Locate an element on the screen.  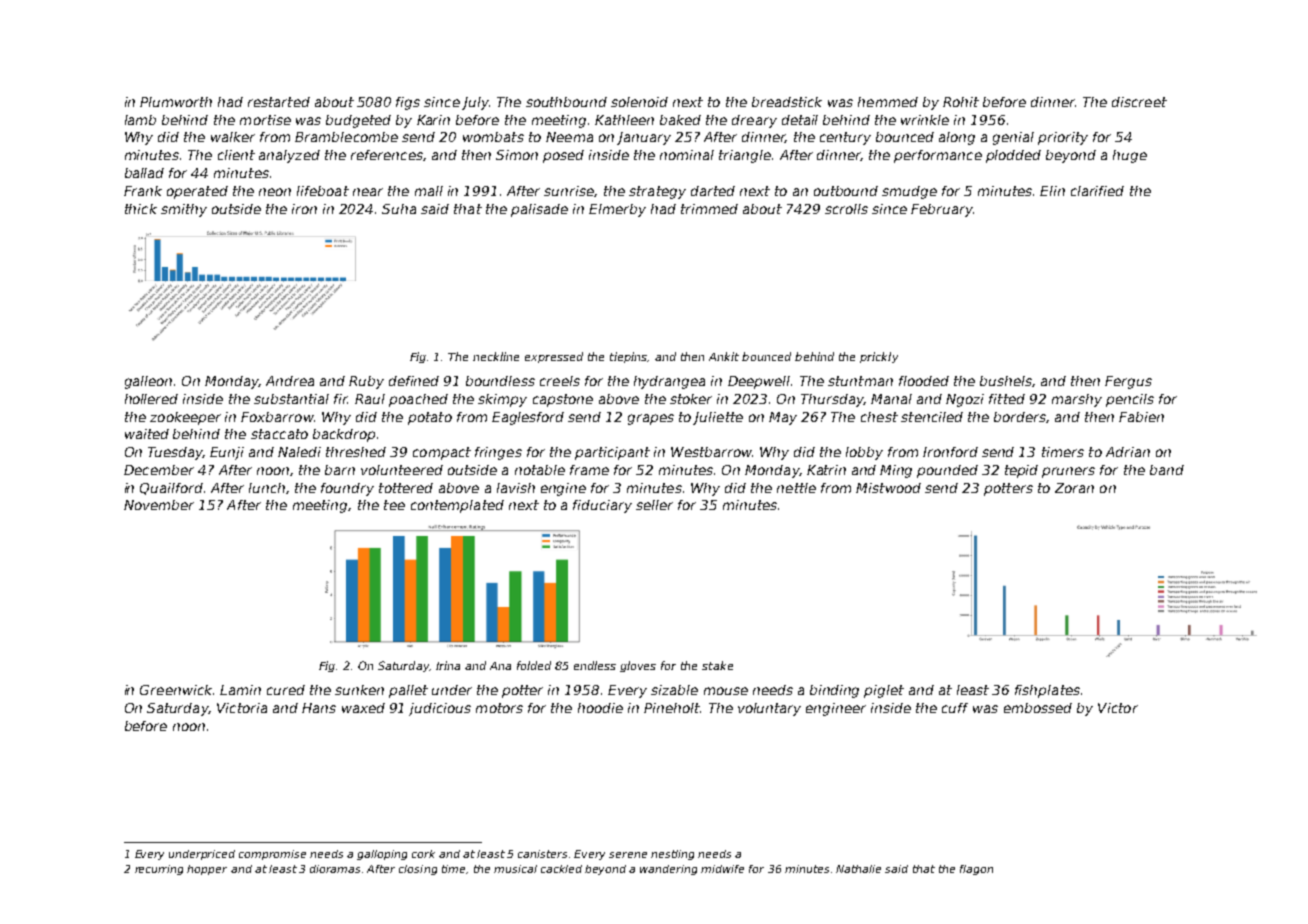
galleon is located at coordinates (148, 382).
